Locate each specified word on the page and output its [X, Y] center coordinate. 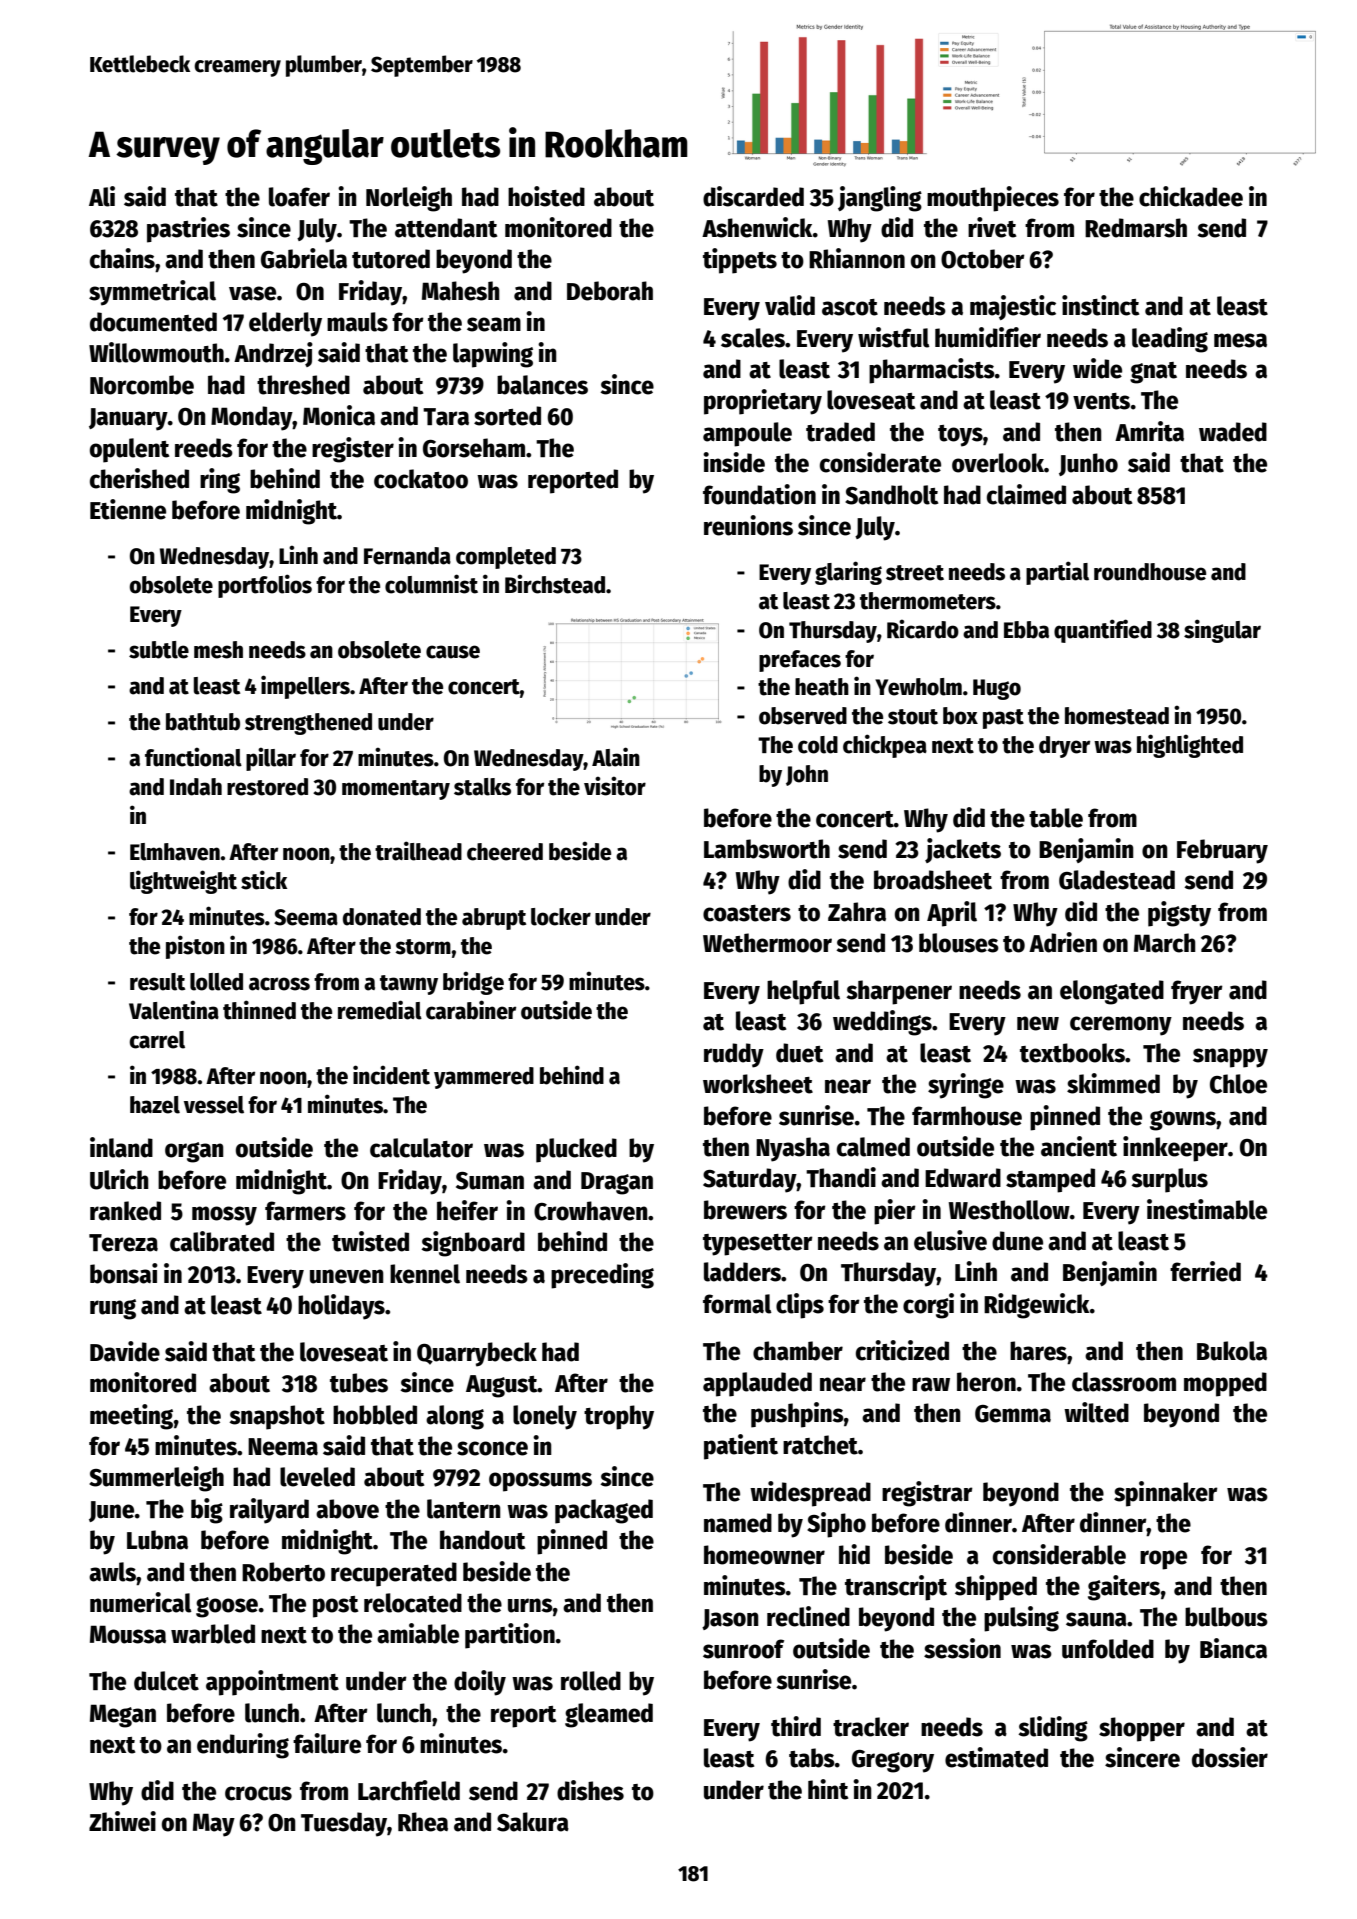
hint [828, 1789]
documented [153, 322]
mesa [1240, 340]
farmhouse [967, 1116]
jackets [963, 850]
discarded [753, 196]
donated [382, 917]
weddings [882, 1023]
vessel [214, 1105]
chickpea [885, 746]
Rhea [423, 1822]
